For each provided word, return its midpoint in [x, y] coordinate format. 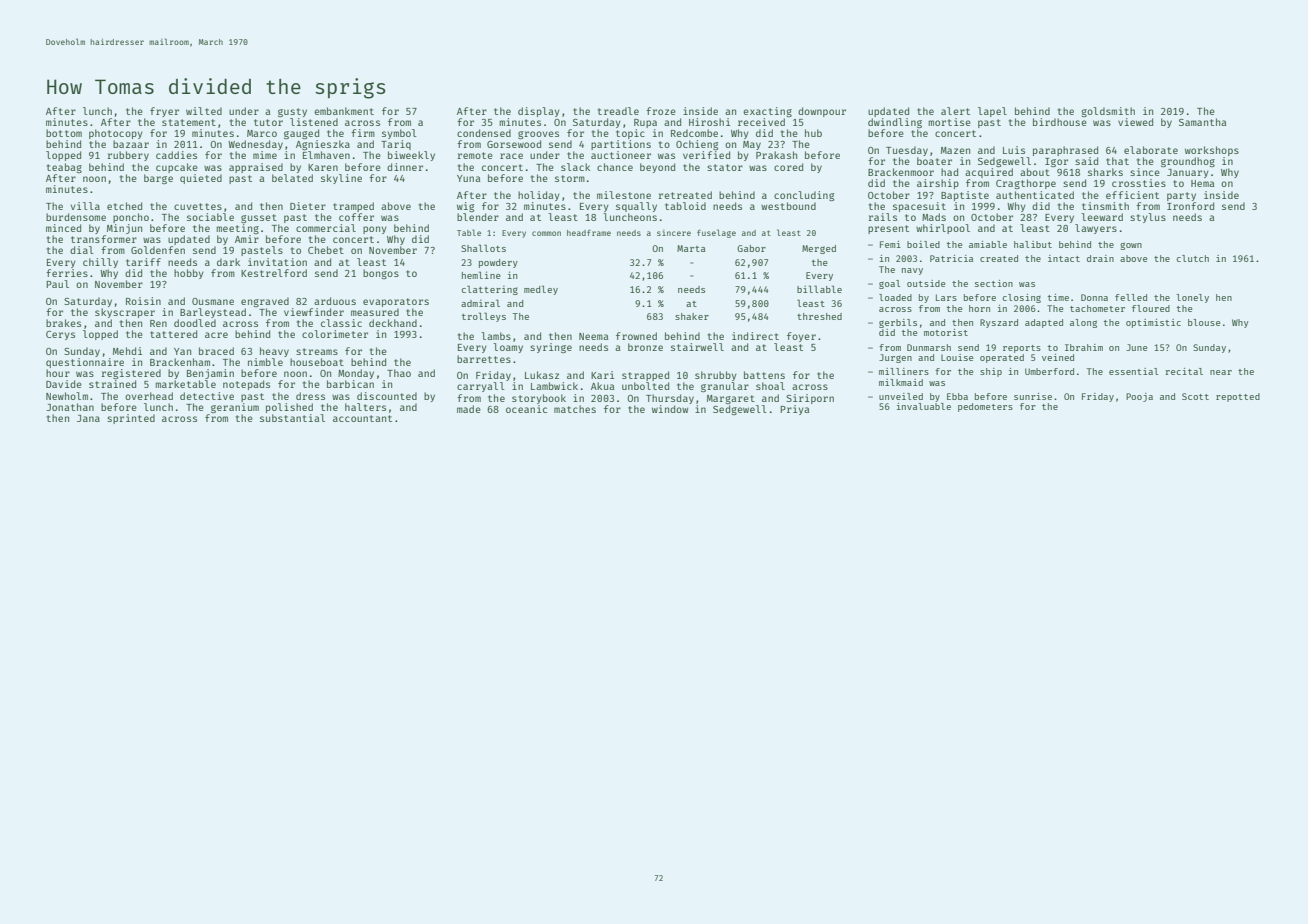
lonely [1192, 298]
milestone [624, 195]
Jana [88, 418]
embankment [344, 111]
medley [541, 290]
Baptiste [965, 196]
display [539, 112]
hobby [189, 274]
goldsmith [1108, 112]
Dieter [308, 206]
